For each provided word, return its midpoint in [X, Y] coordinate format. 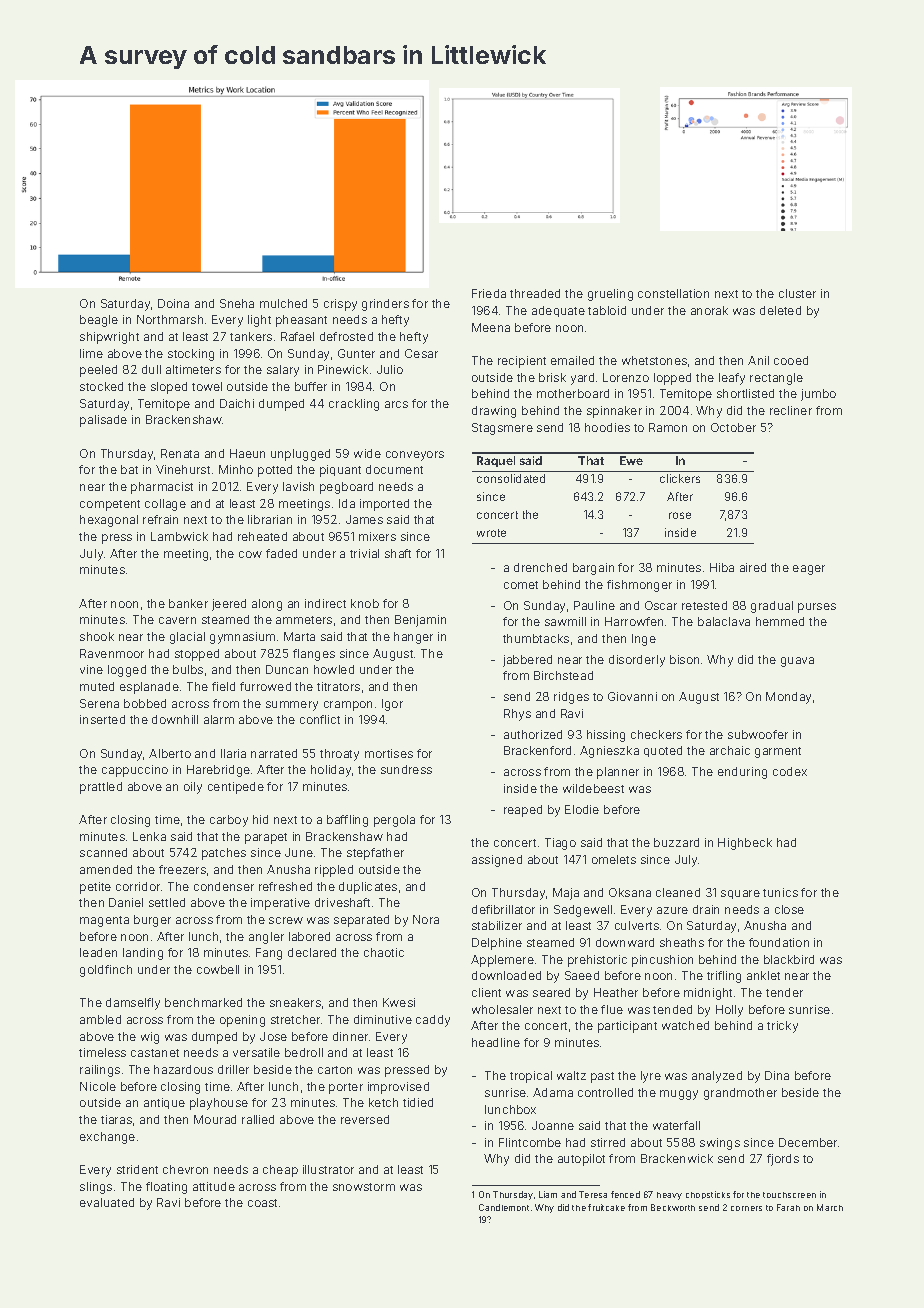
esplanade [149, 688]
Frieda [489, 293]
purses [817, 608]
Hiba [722, 567]
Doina [173, 303]
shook [97, 636]
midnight [708, 994]
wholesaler [502, 1009]
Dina [777, 1075]
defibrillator [503, 909]
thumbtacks [536, 638]
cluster [797, 293]
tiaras [116, 1119]
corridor [138, 886]
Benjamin [420, 621]
